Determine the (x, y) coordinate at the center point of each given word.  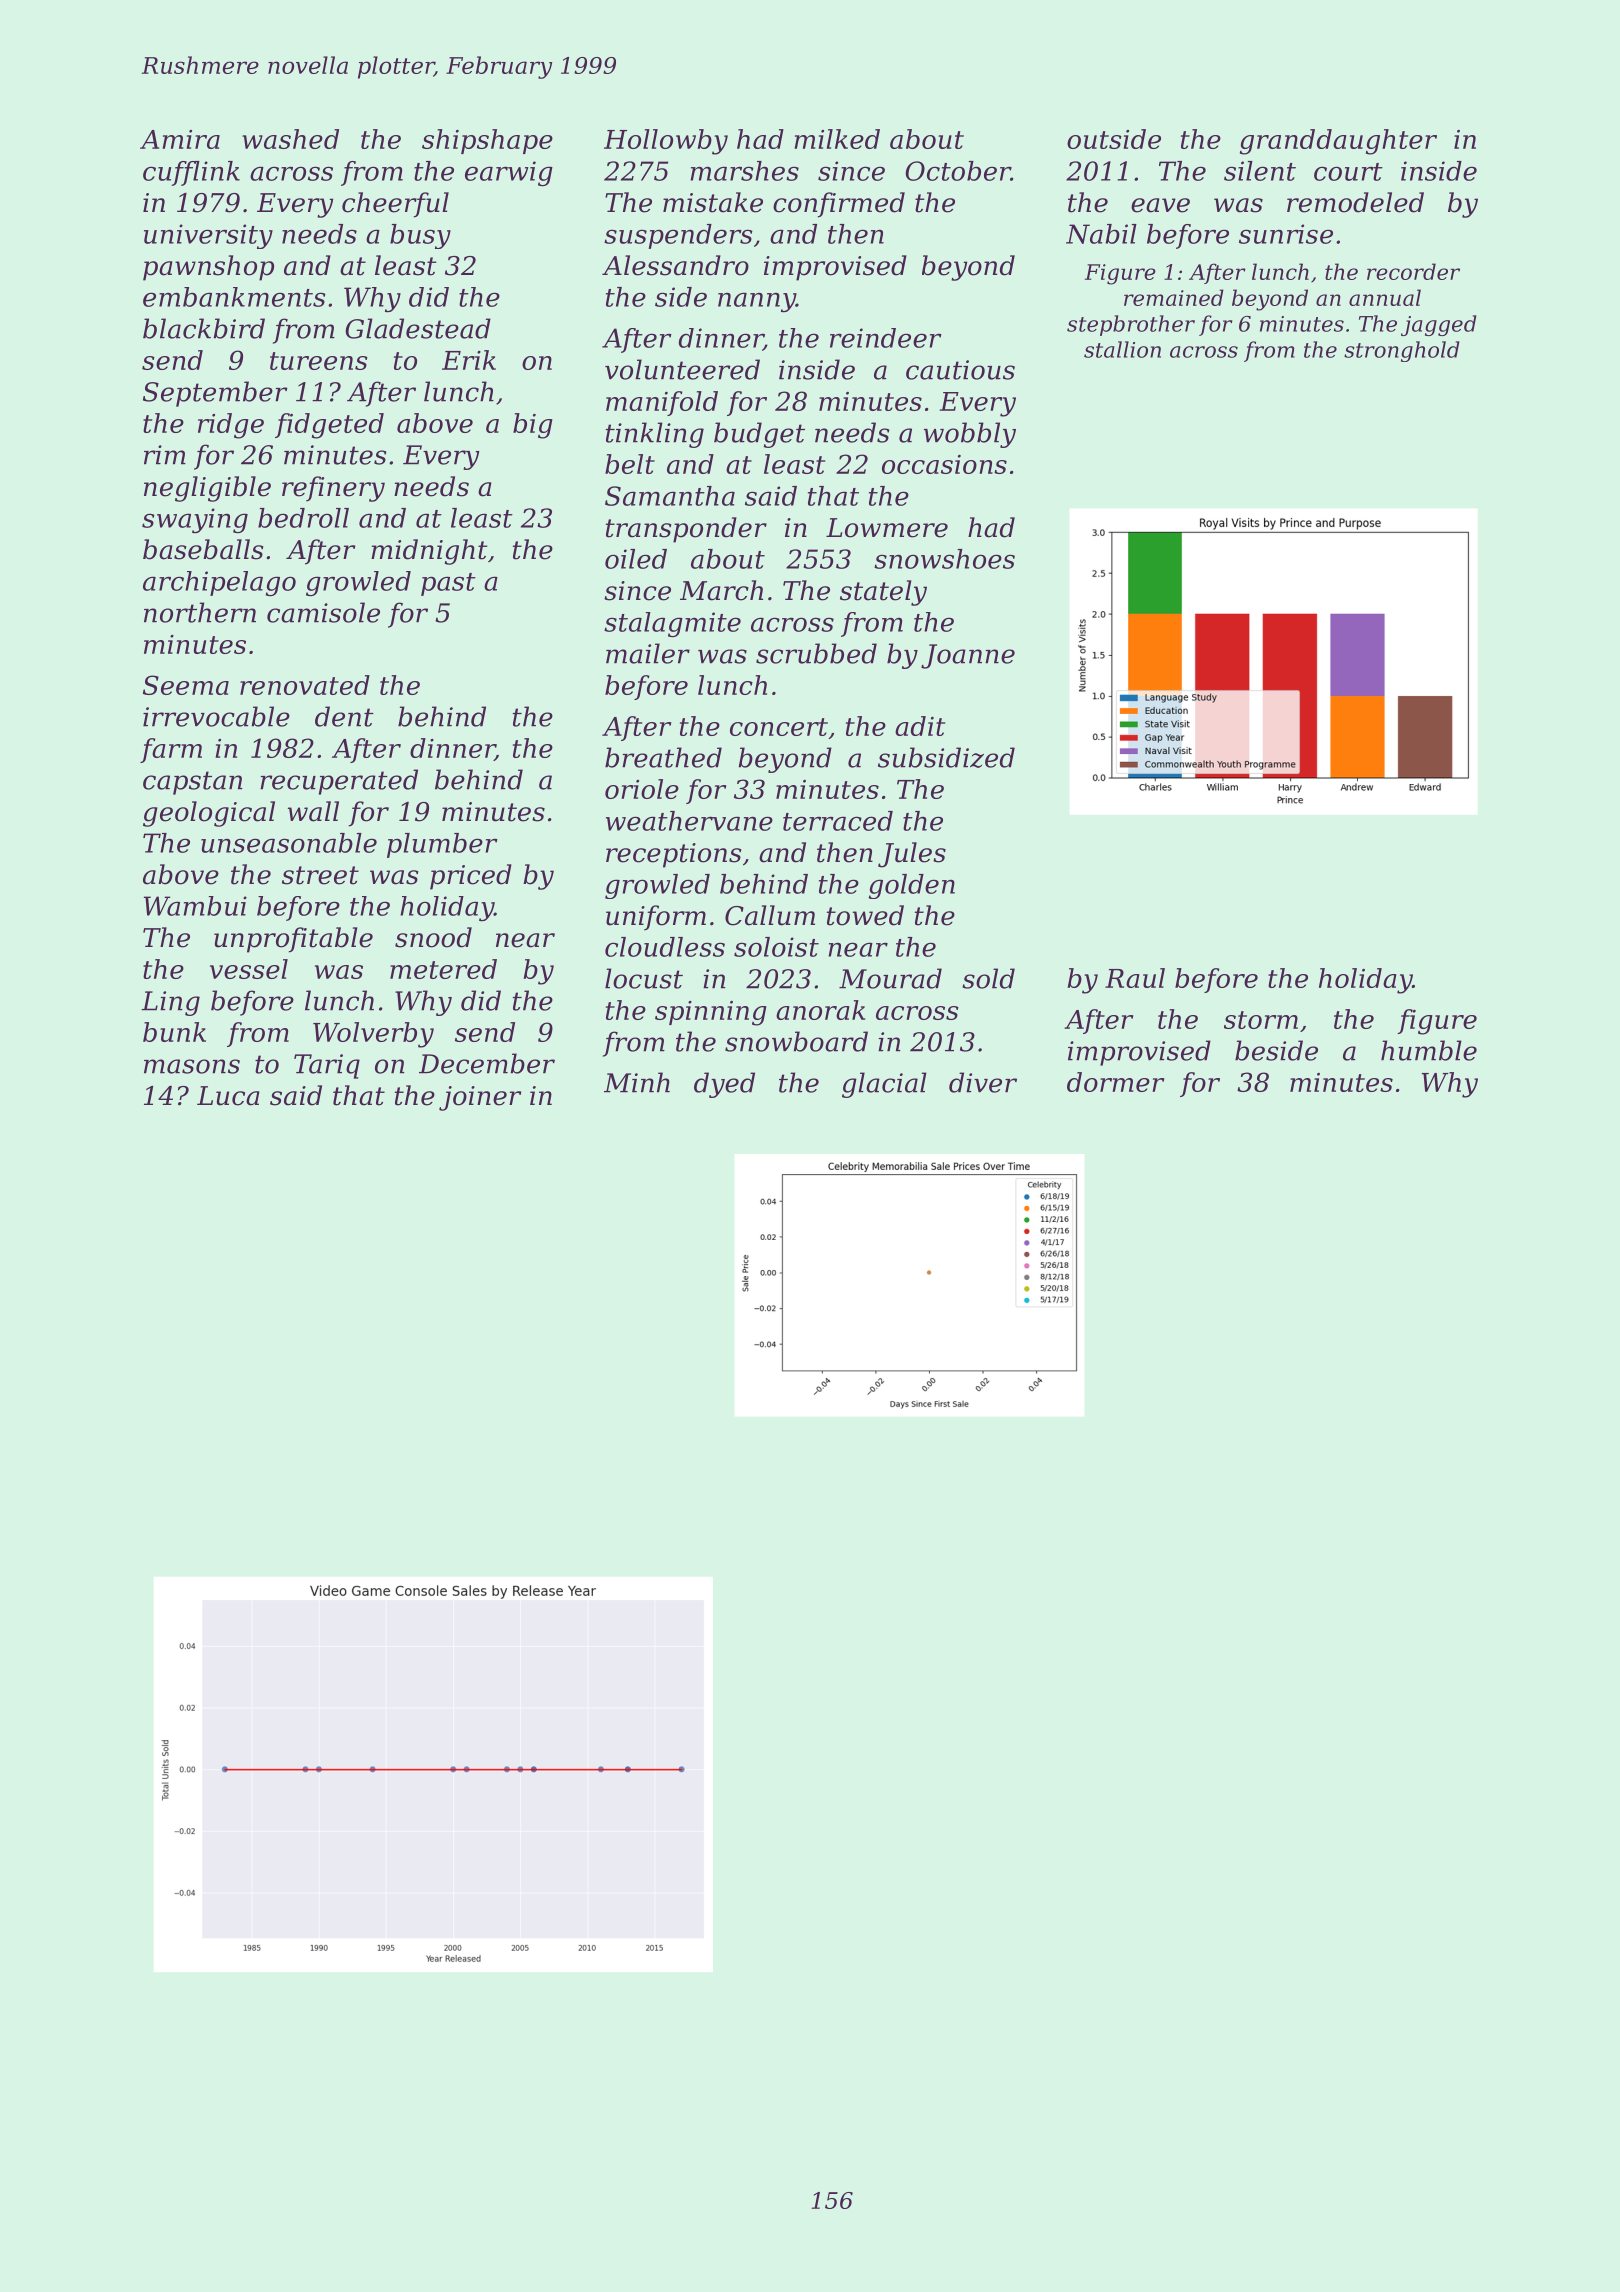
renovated (305, 685)
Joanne (968, 656)
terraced (838, 821)
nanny (757, 302)
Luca (228, 1096)
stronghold (1402, 351)
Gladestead (418, 328)
